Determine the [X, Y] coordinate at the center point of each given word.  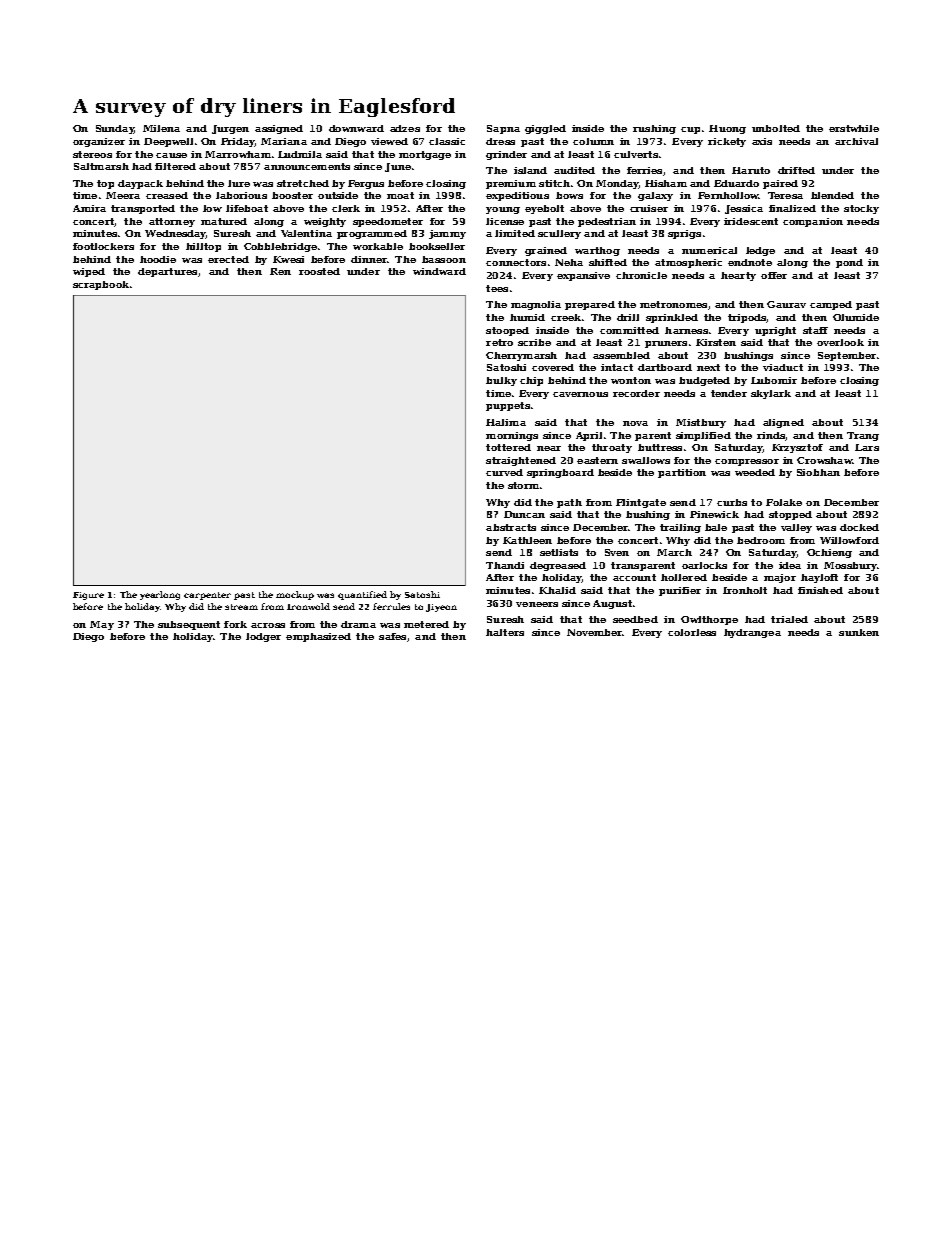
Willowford [849, 540]
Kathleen [527, 540]
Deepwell [168, 142]
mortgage [425, 155]
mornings [512, 436]
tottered [508, 447]
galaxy [655, 196]
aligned [783, 423]
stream [241, 607]
